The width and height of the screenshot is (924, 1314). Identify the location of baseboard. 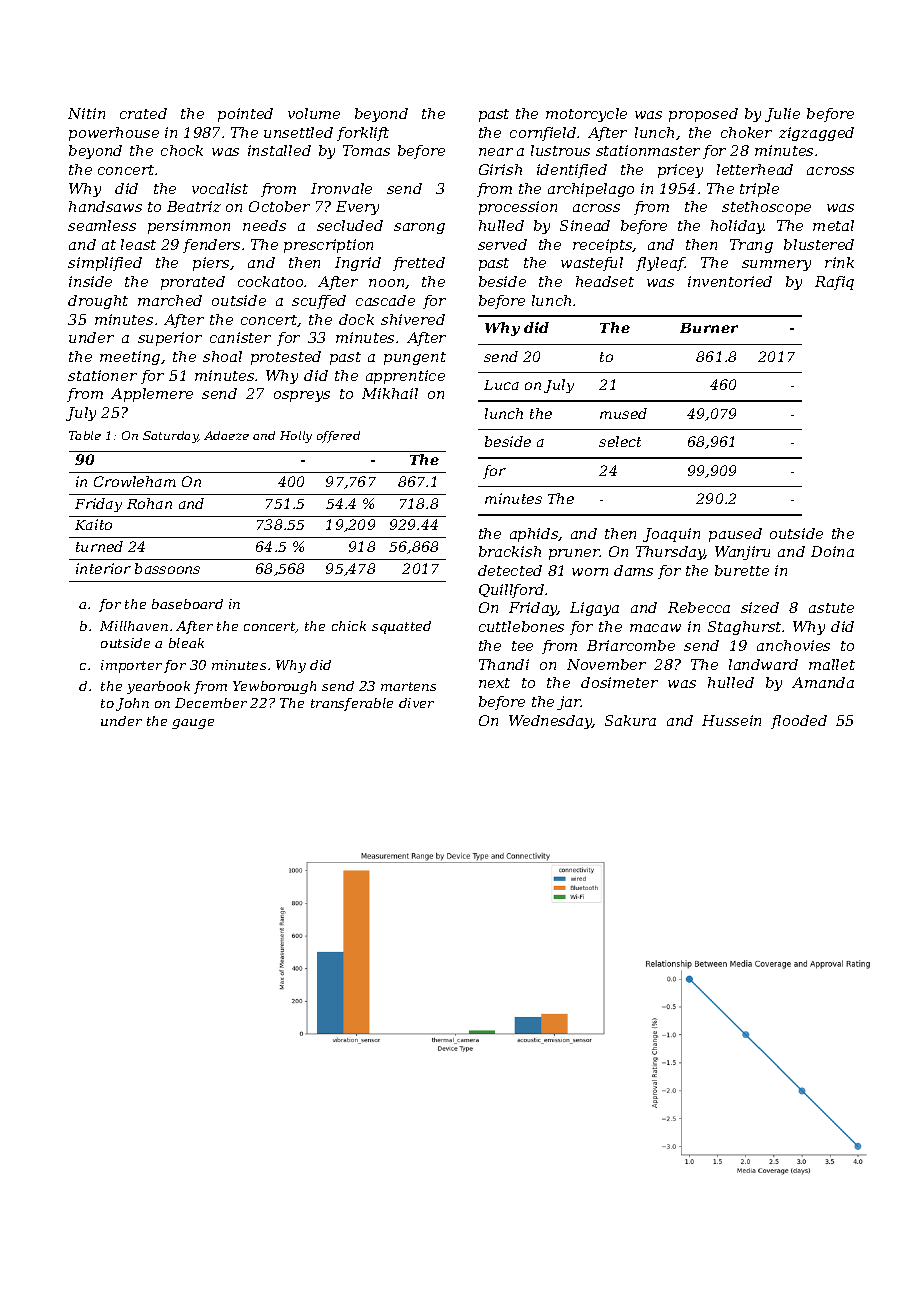
(187, 604).
